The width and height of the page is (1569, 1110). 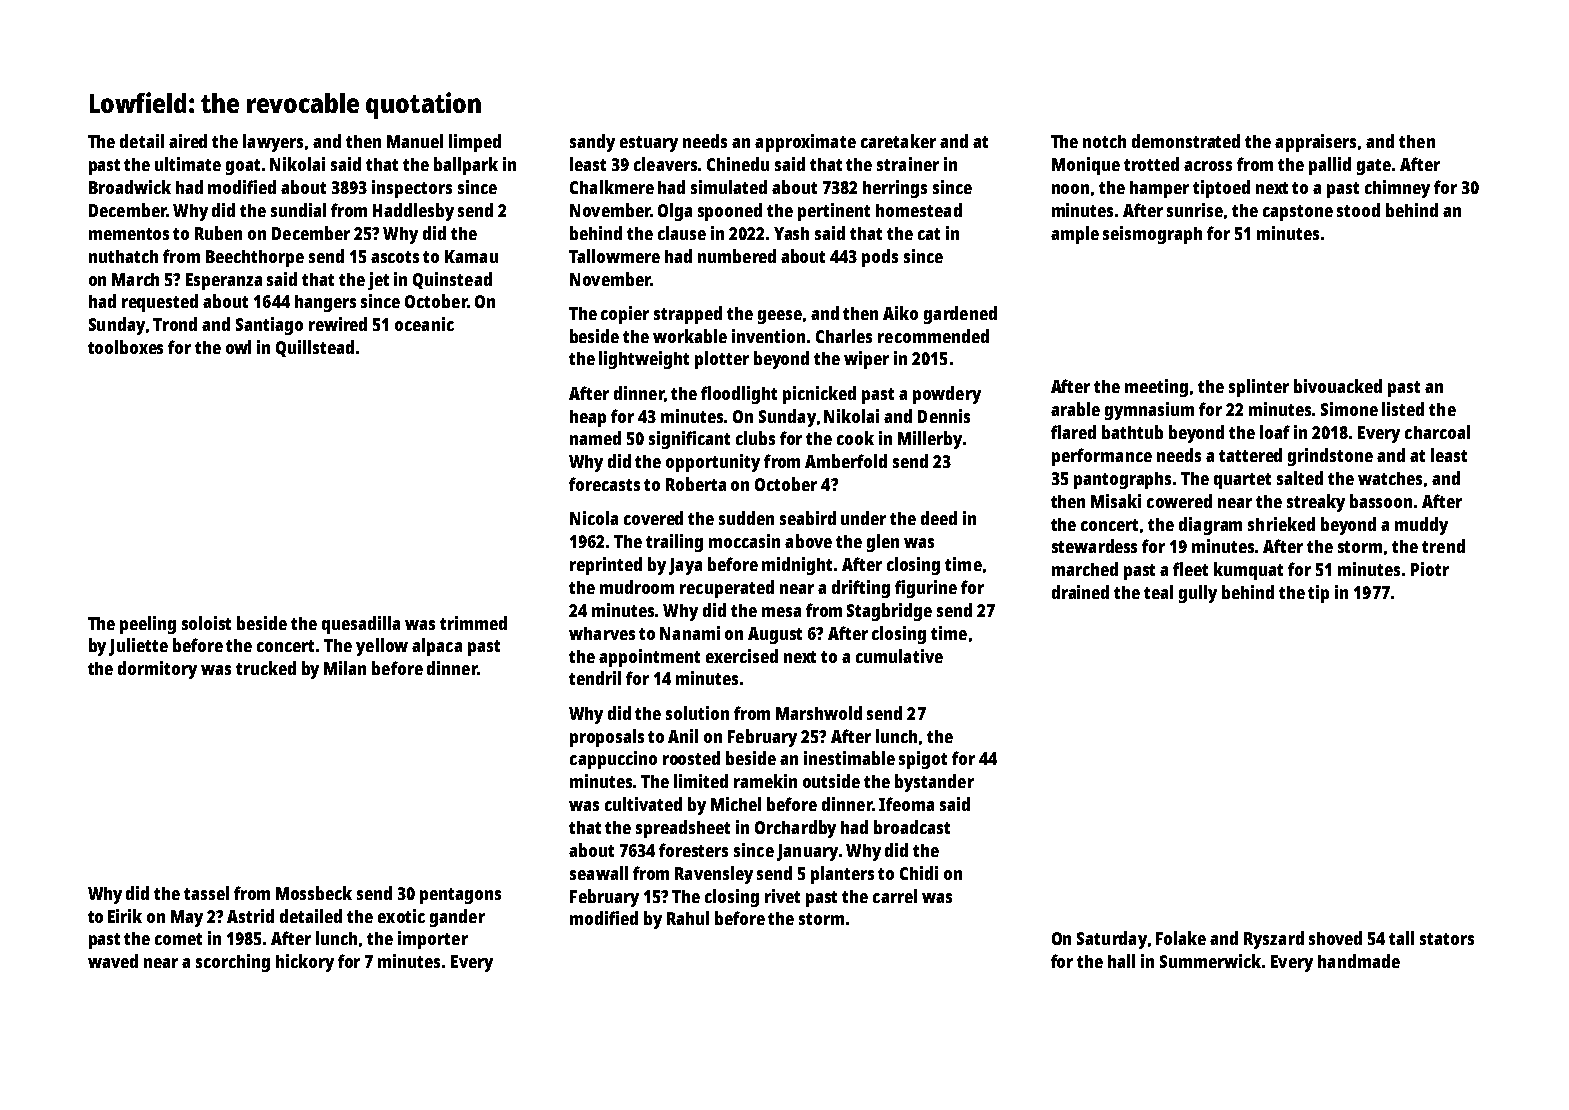 I want to click on gully, so click(x=1198, y=594).
